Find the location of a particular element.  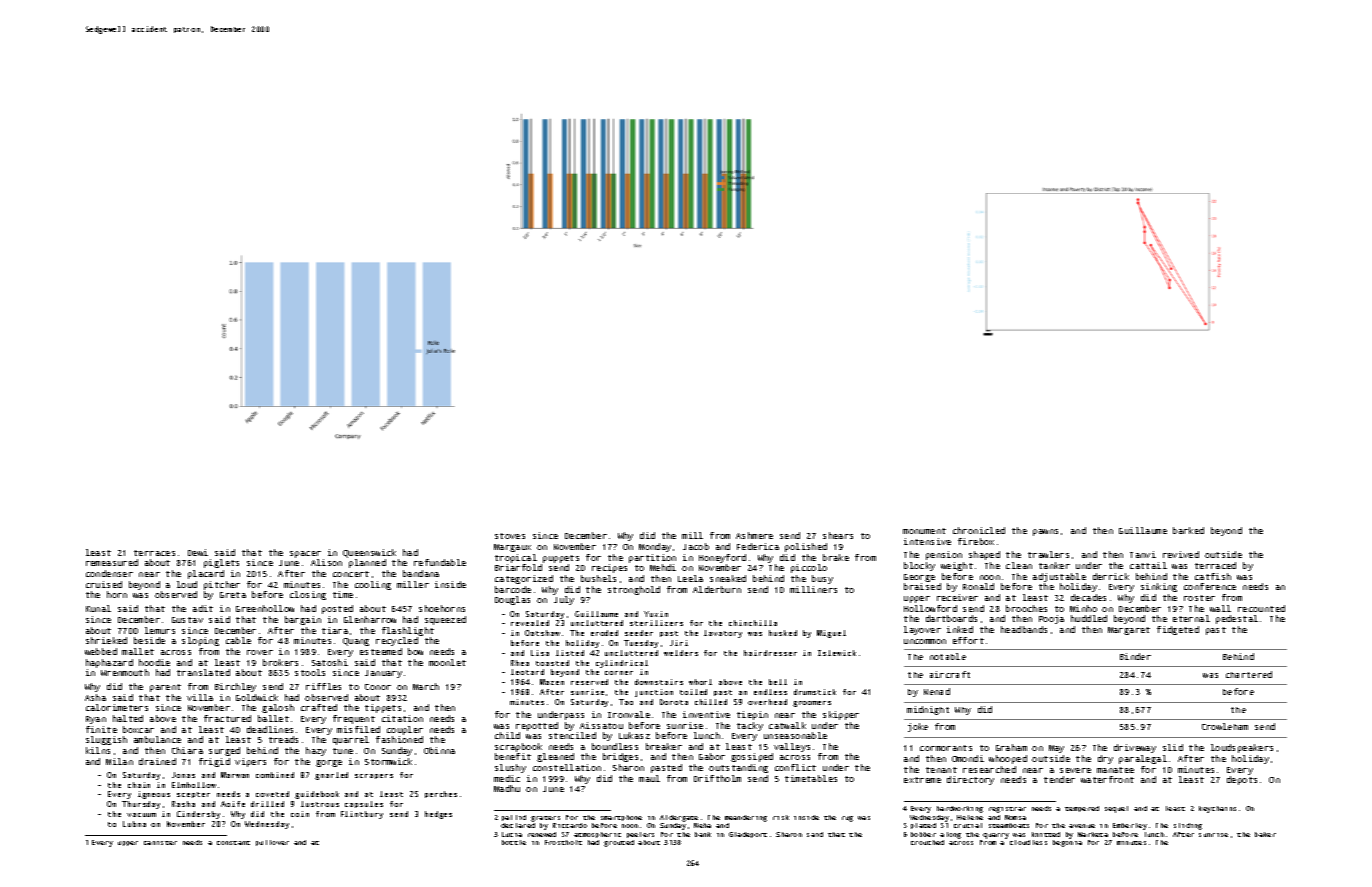

canister is located at coordinates (160, 843).
